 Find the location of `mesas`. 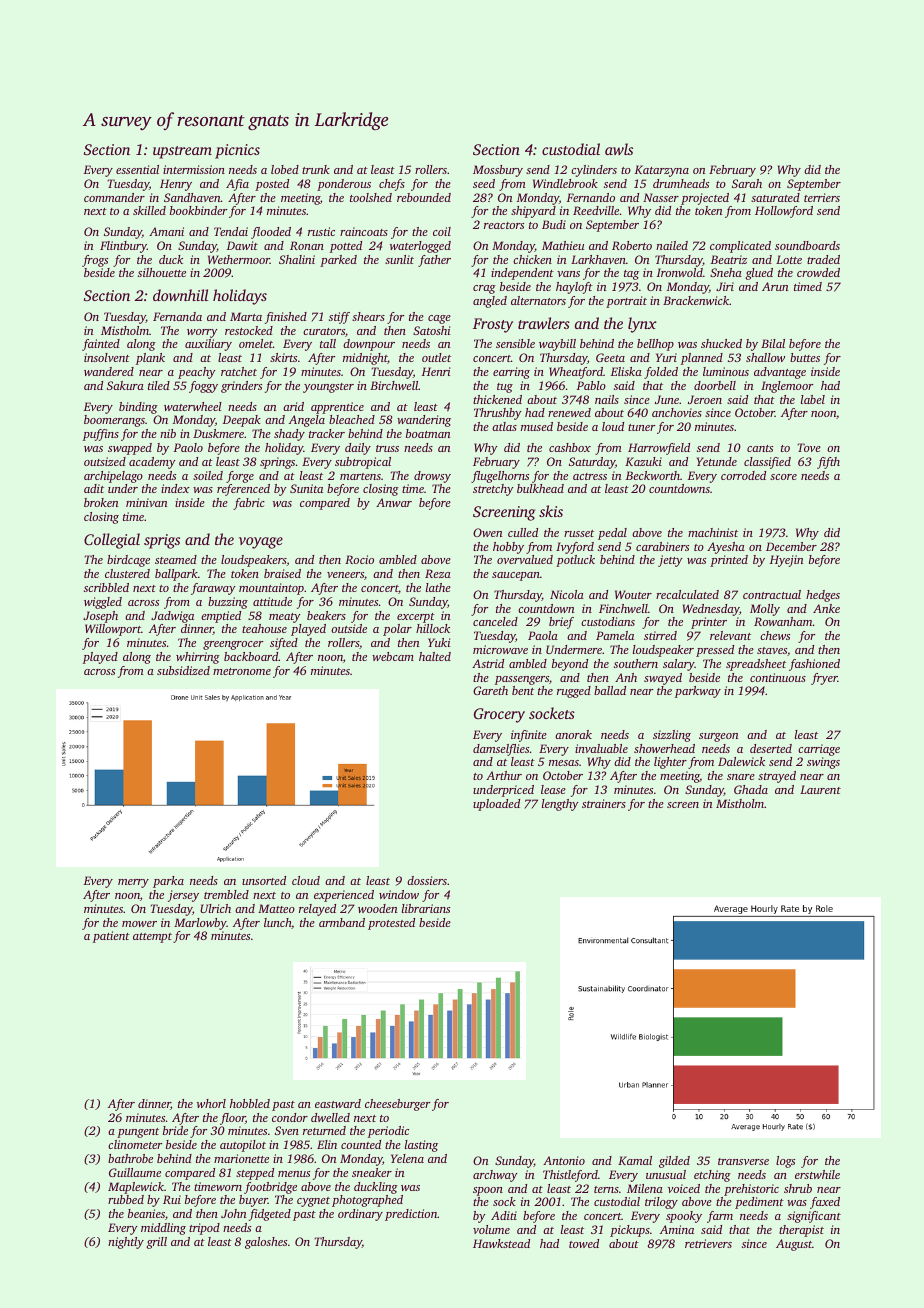

mesas is located at coordinates (564, 763).
